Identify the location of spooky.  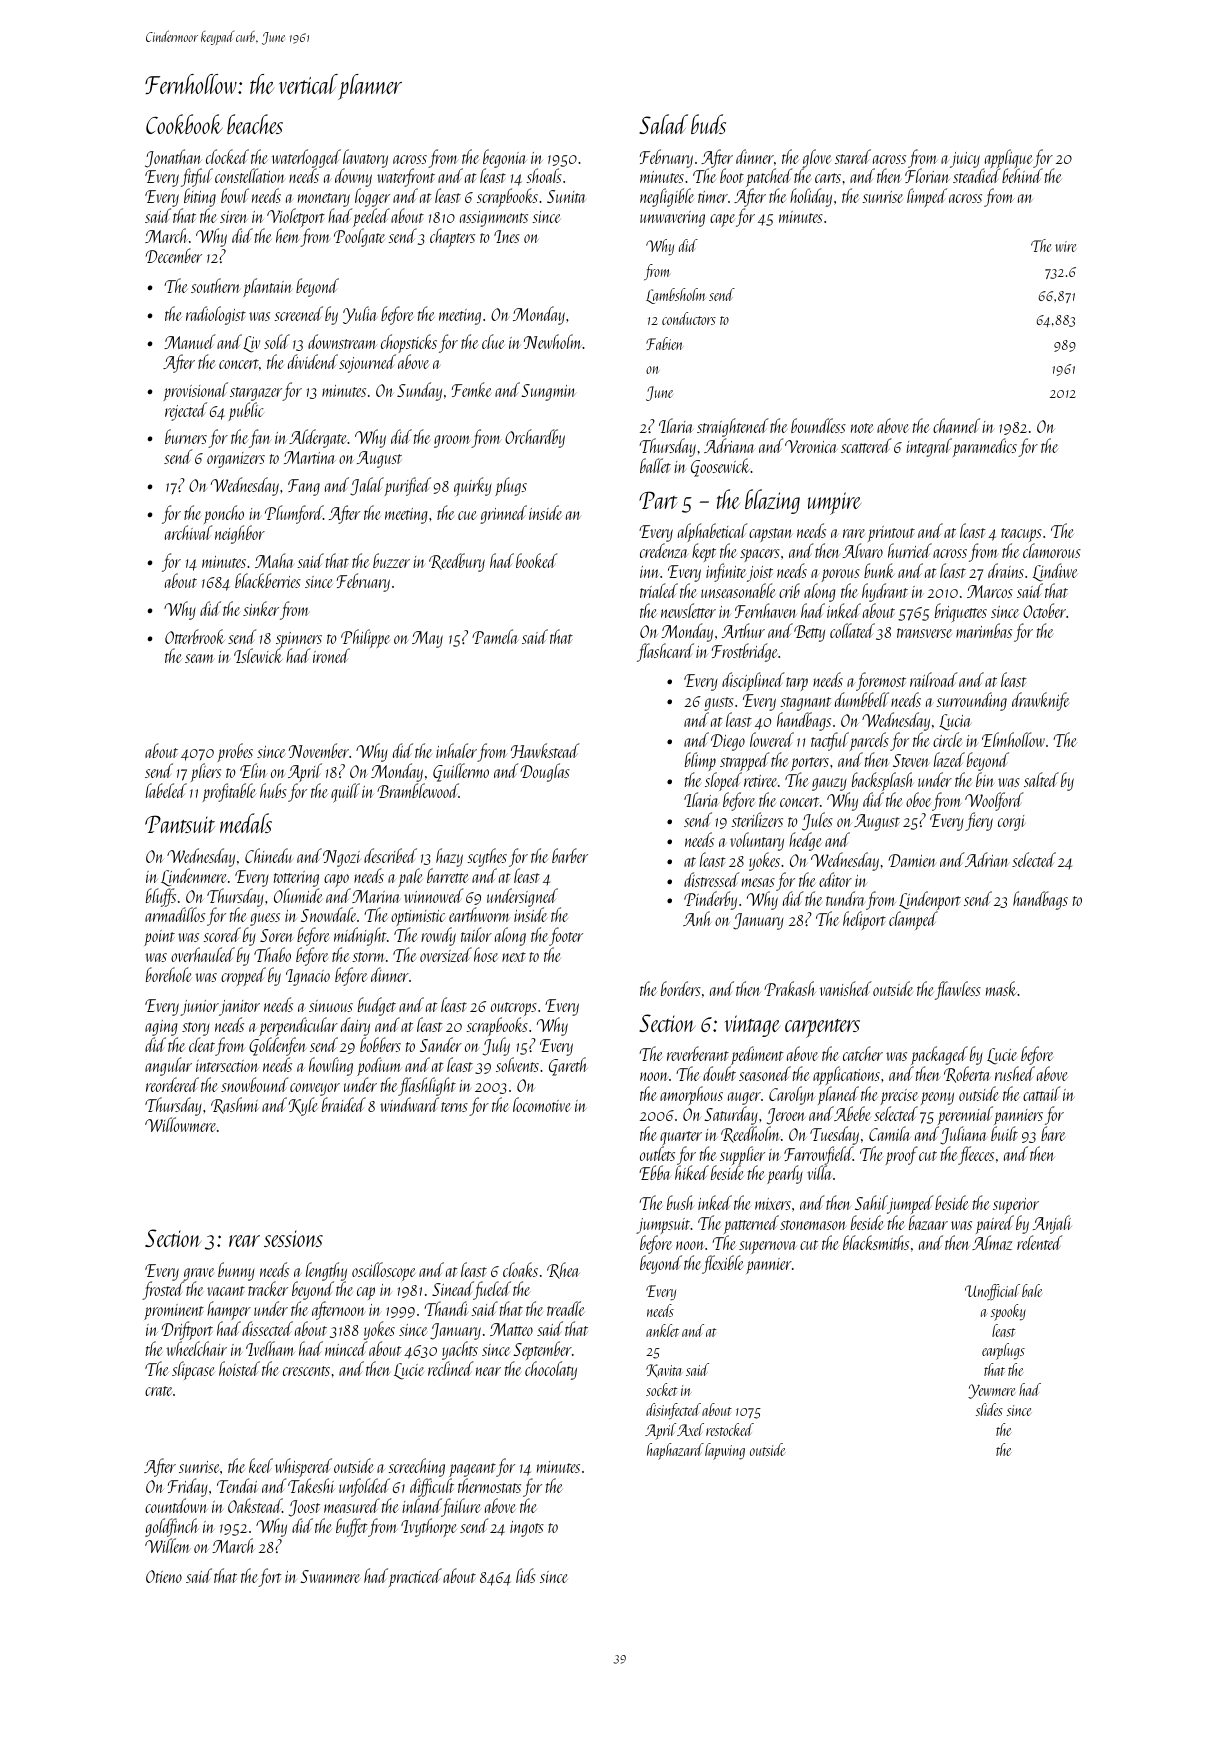
(1008, 1312).
